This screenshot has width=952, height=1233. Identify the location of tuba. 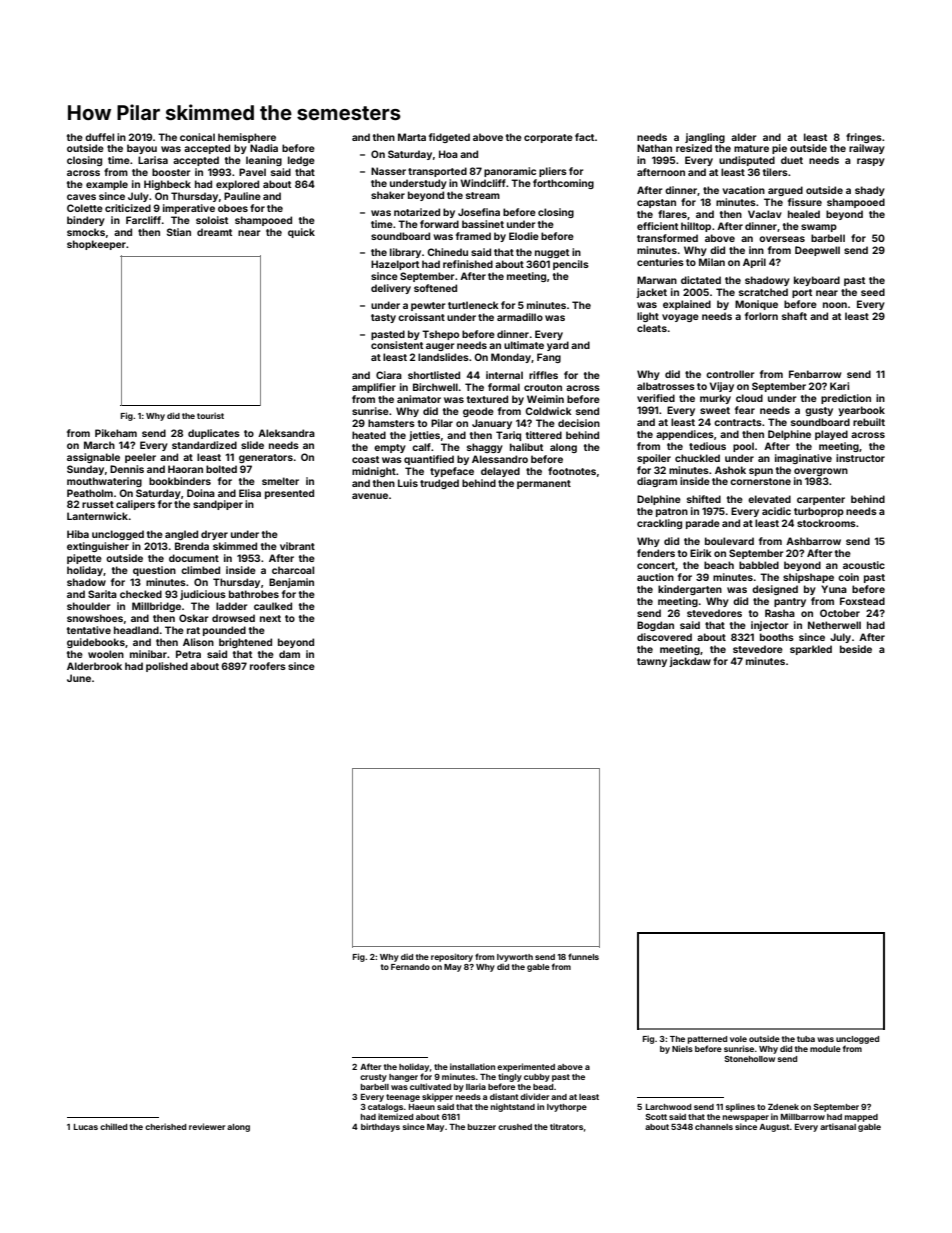
(806, 1039).
